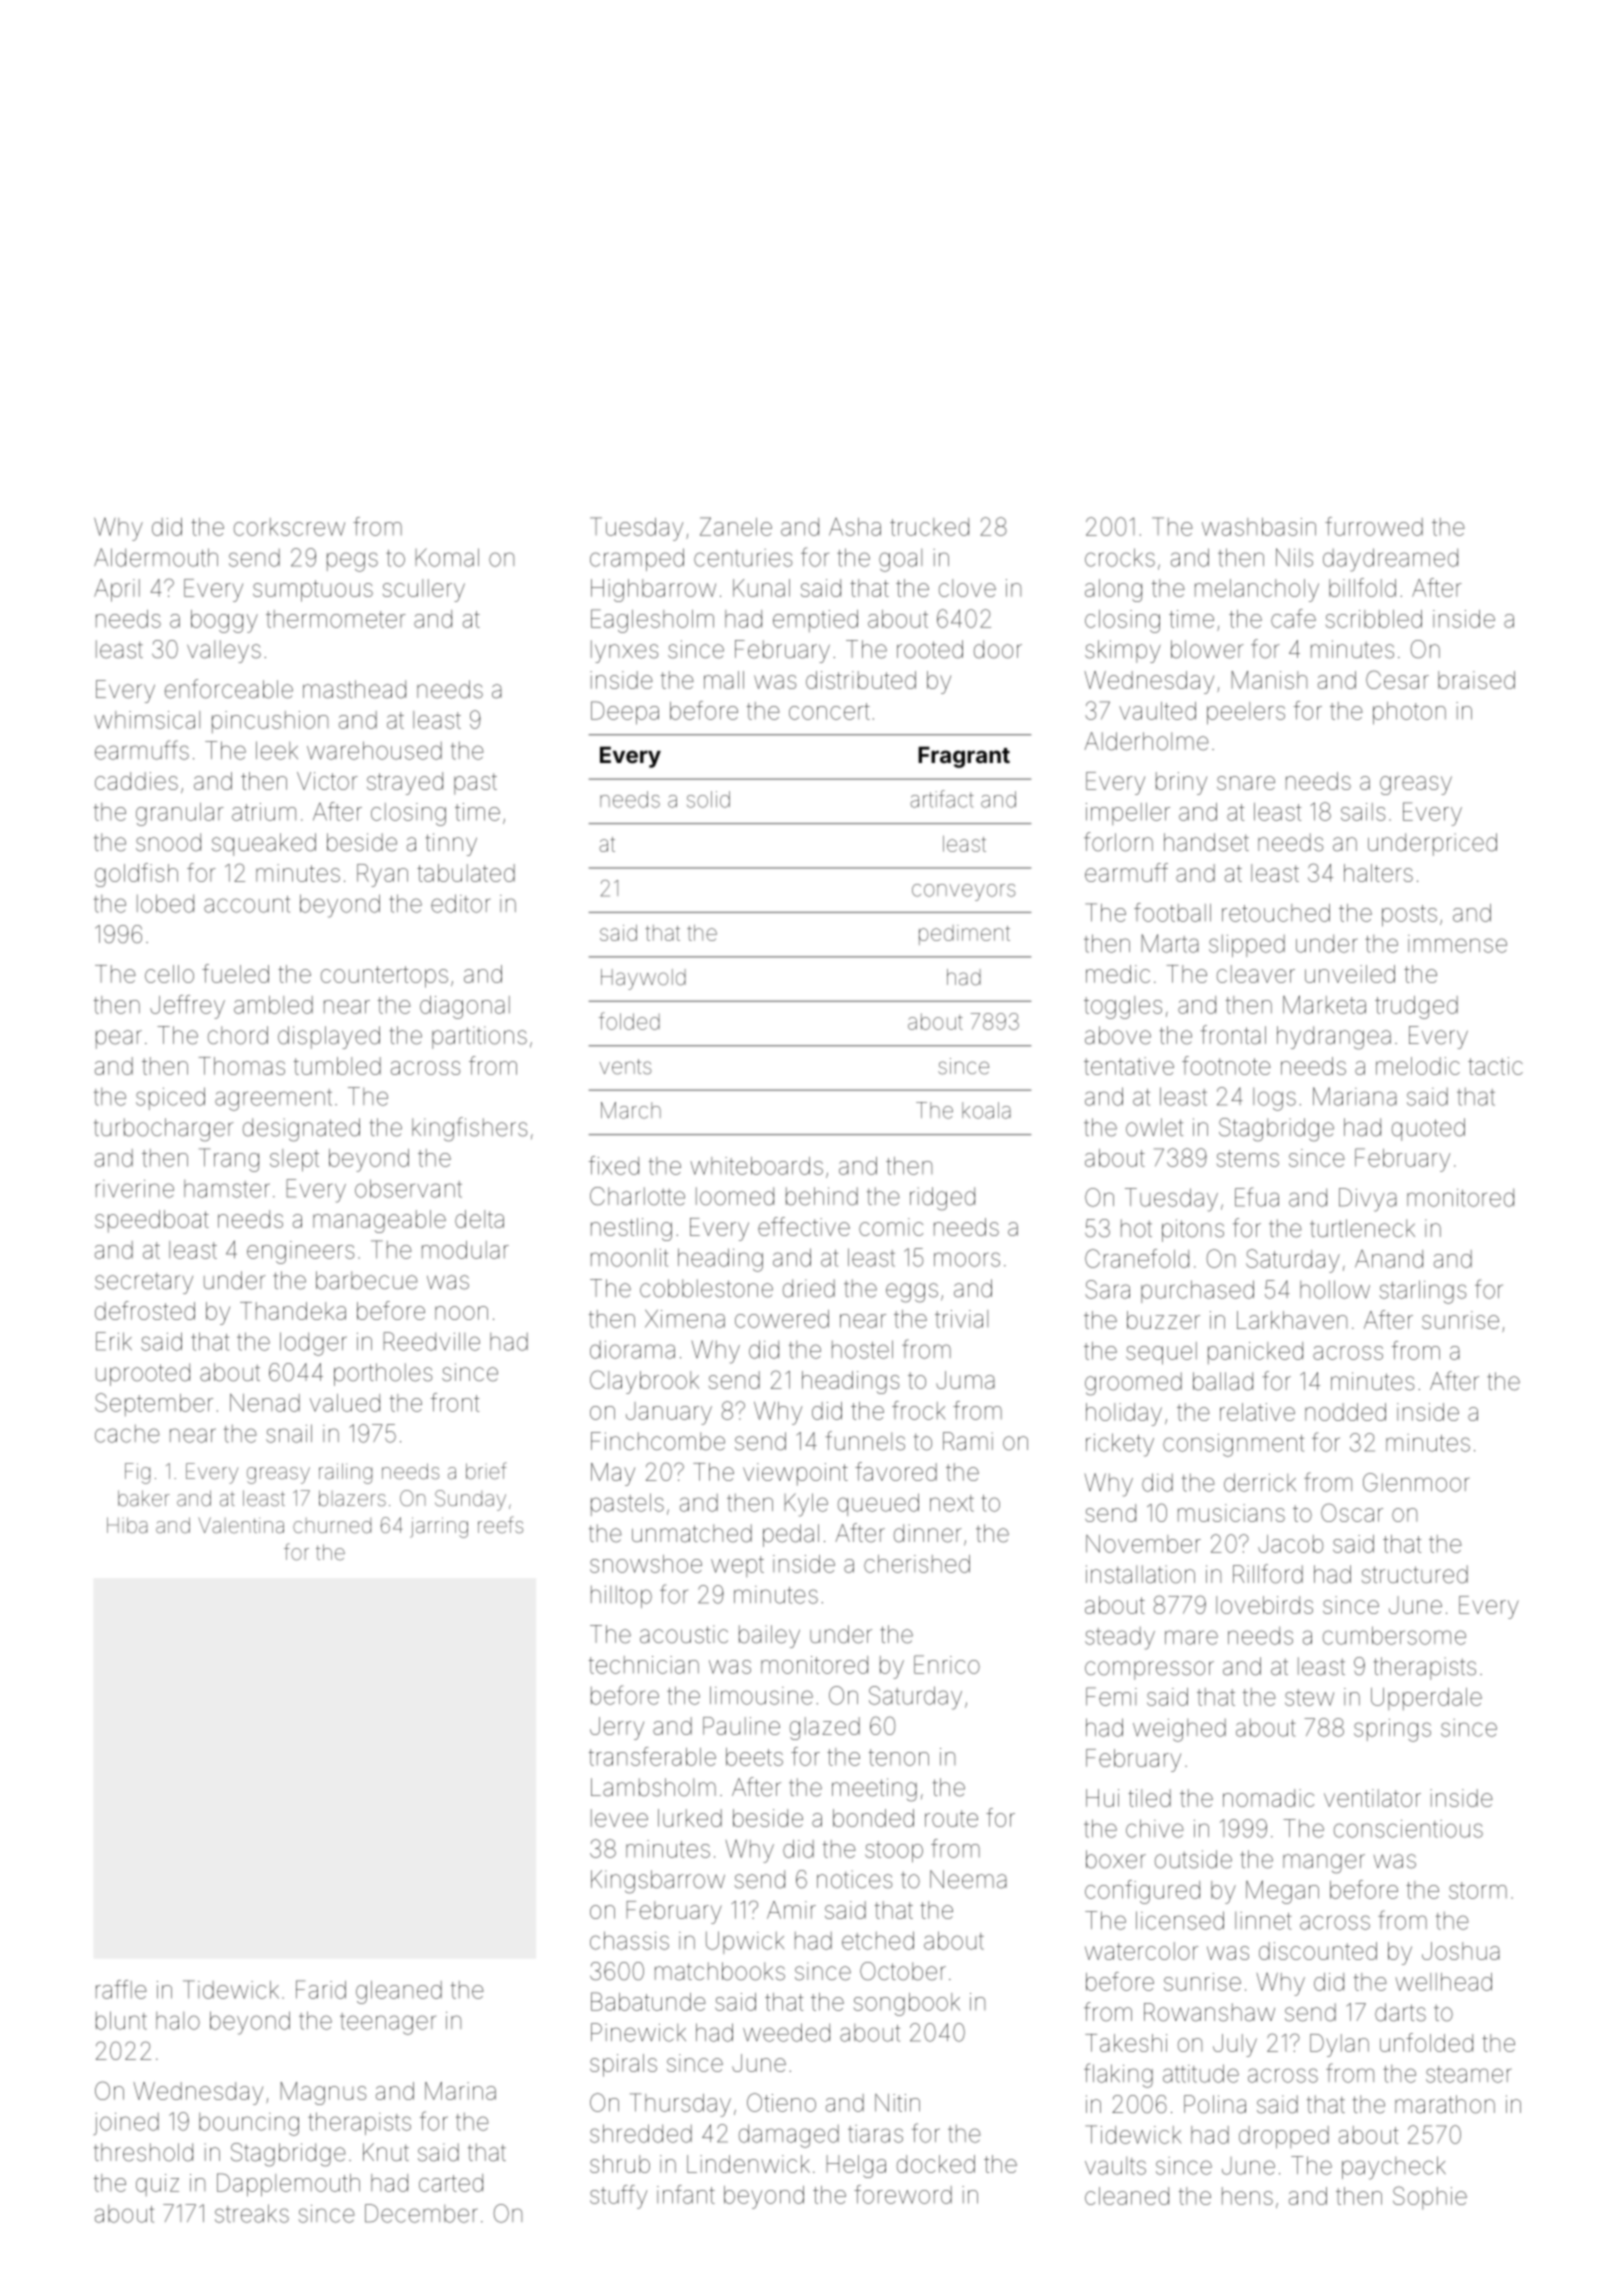  Describe the element at coordinates (620, 2164) in the document. I see `shrub` at that location.
